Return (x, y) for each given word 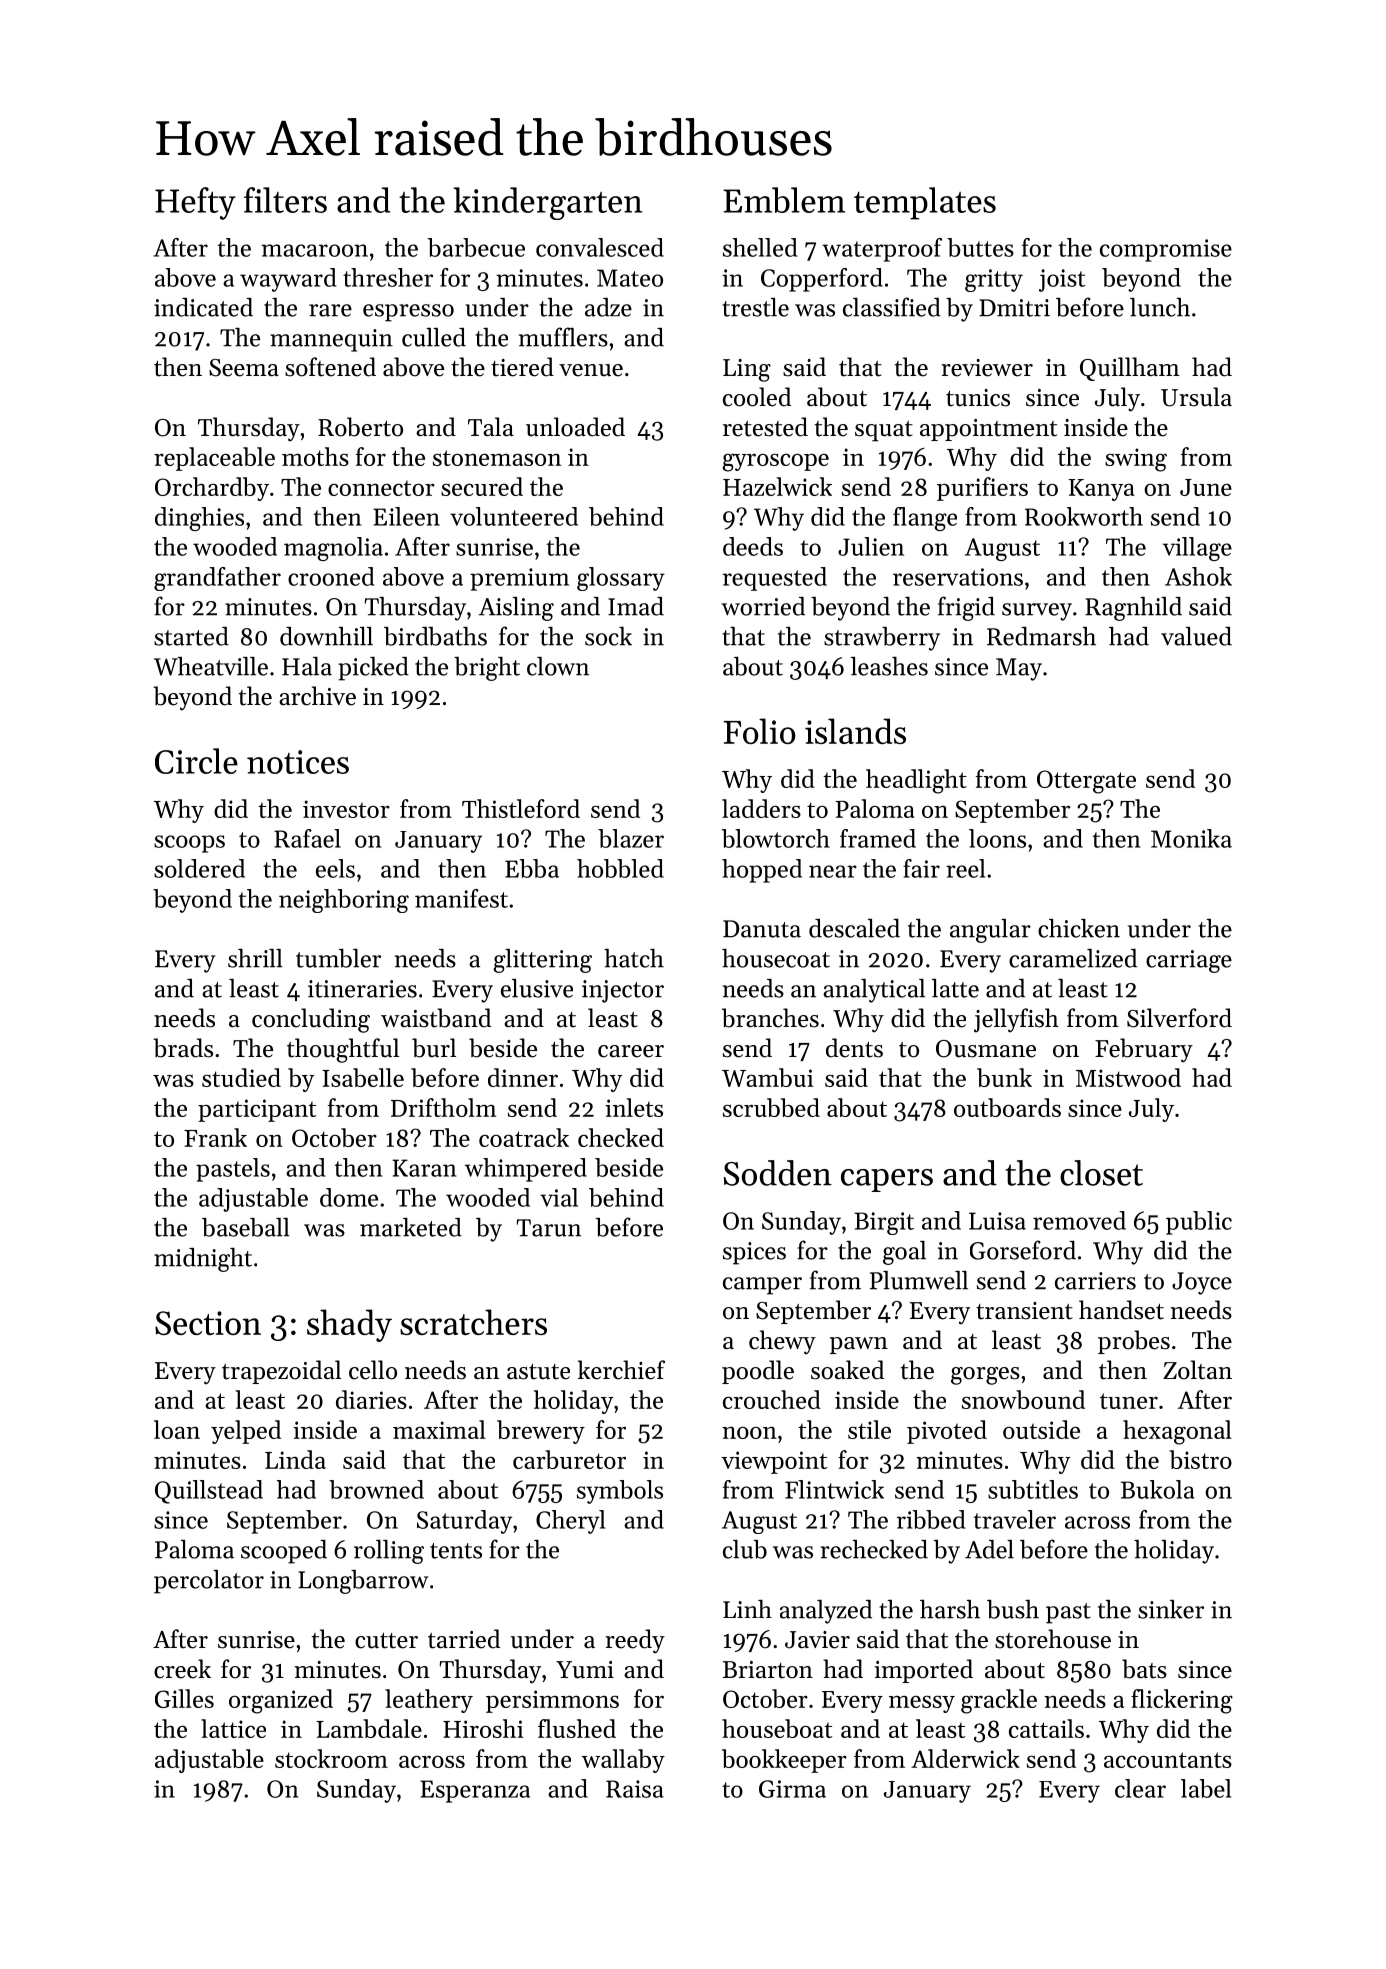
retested (765, 427)
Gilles (184, 1698)
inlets (634, 1107)
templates (925, 203)
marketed (411, 1227)
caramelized (1073, 958)
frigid (966, 608)
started (191, 636)
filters (285, 200)
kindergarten (548, 203)
